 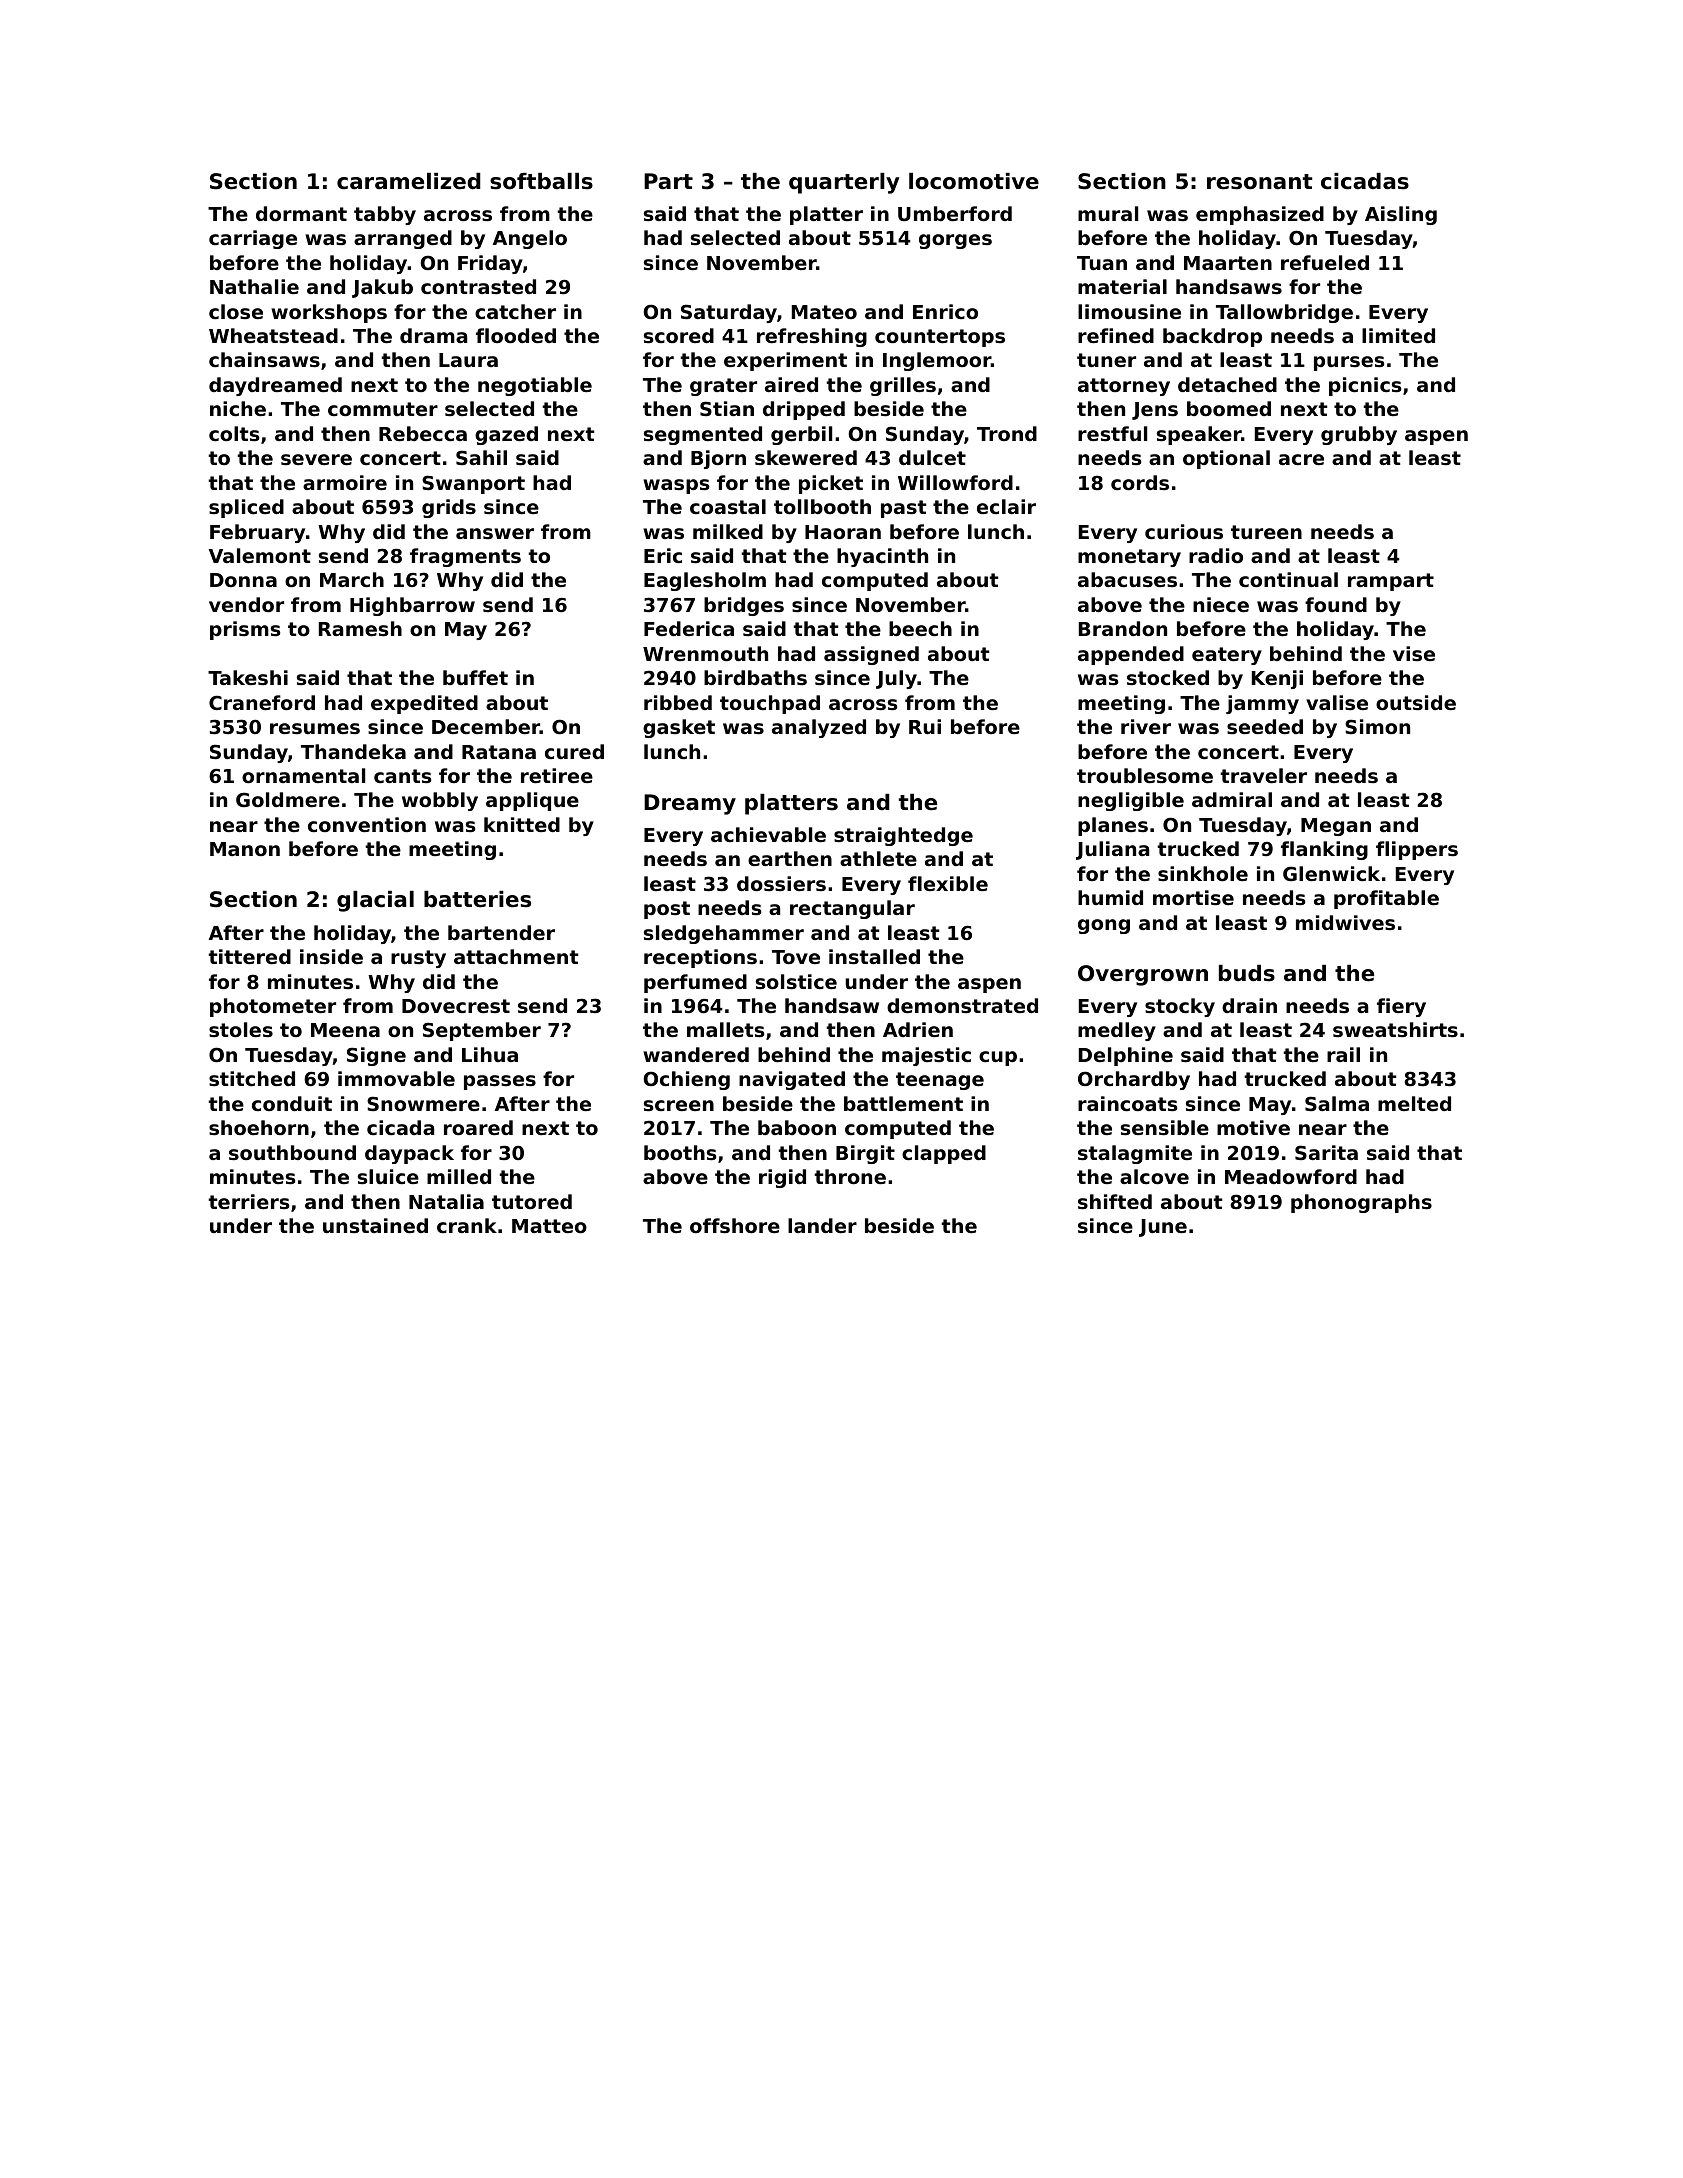 I want to click on teenage, so click(x=940, y=1081).
